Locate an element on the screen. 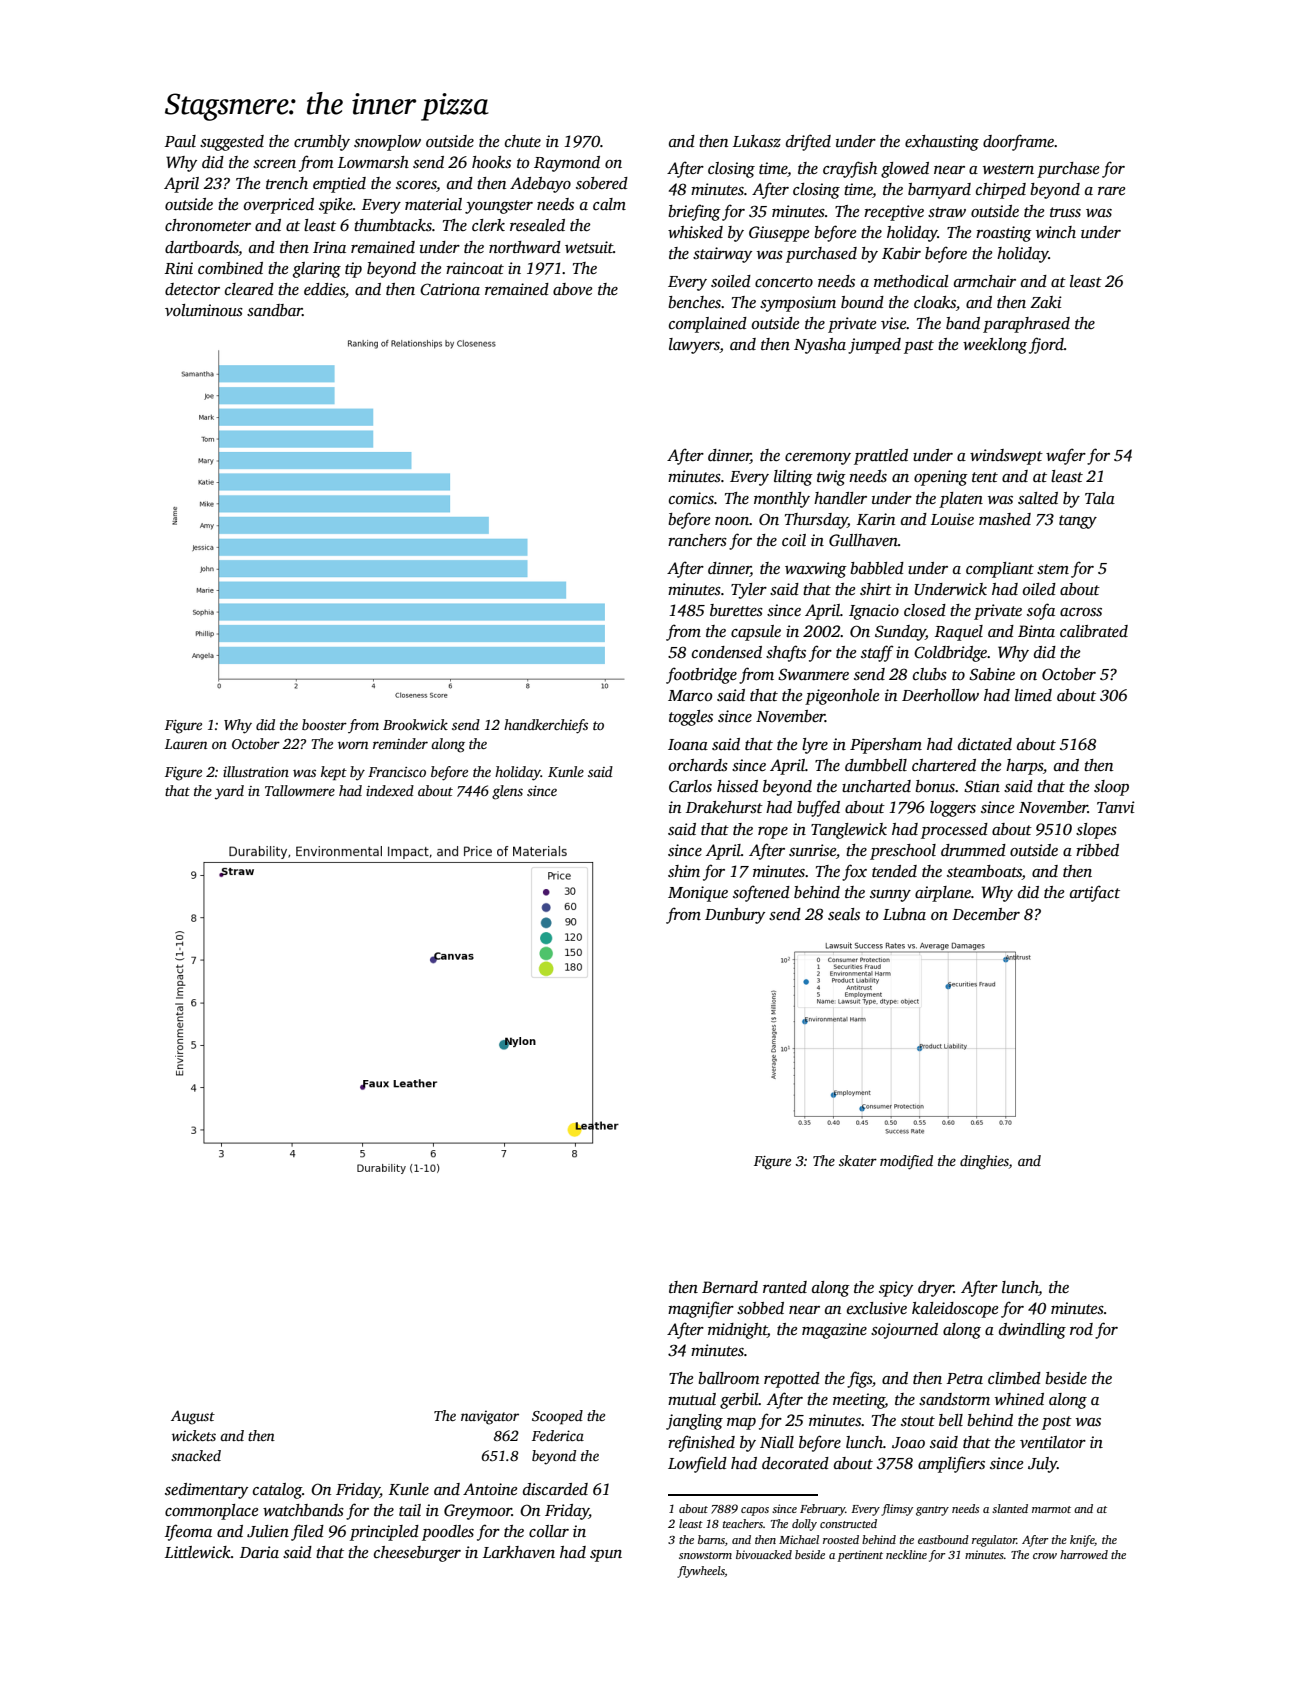 This screenshot has height=1682, width=1300. navigator is located at coordinates (490, 1417).
